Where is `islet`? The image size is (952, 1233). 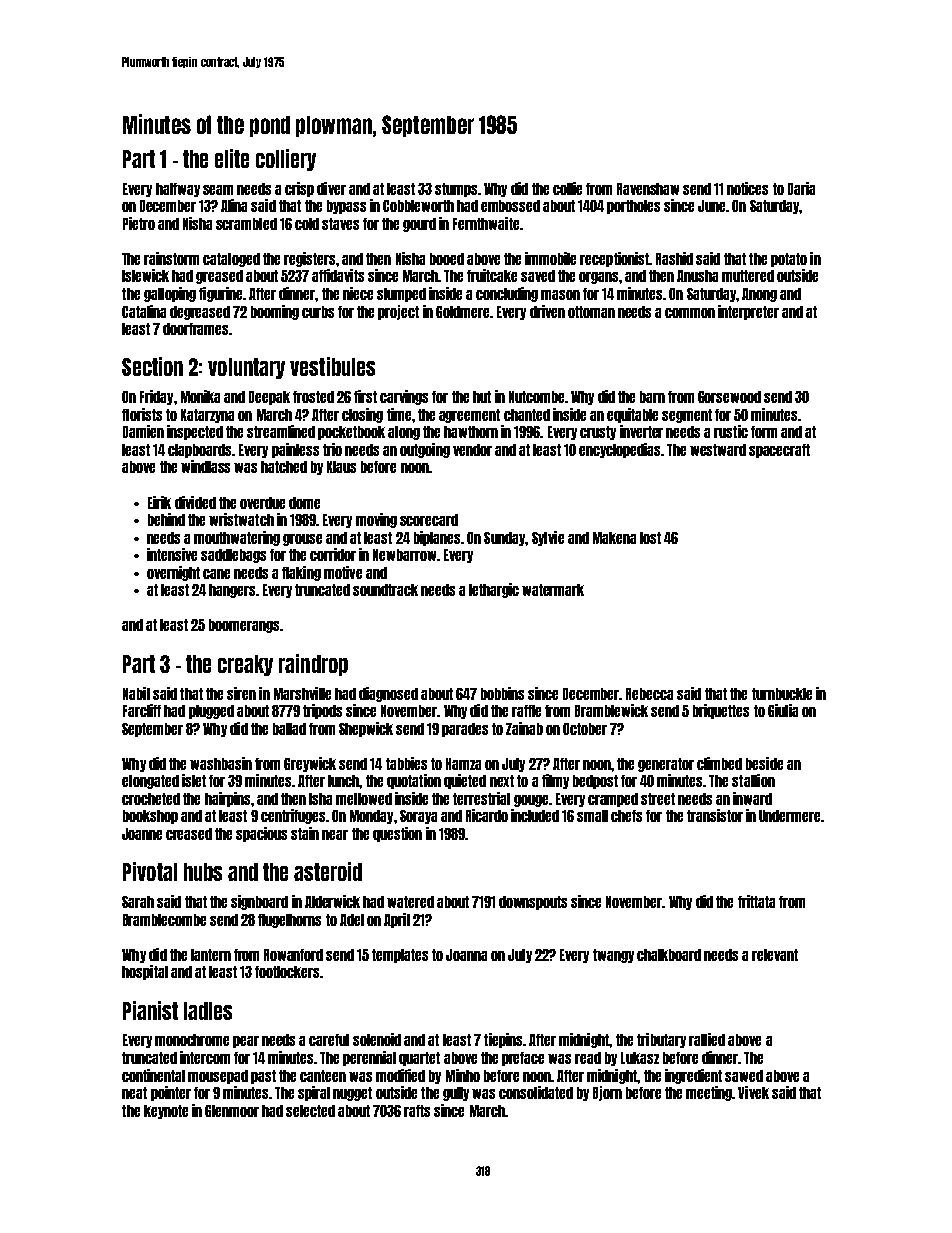
islet is located at coordinates (194, 780).
